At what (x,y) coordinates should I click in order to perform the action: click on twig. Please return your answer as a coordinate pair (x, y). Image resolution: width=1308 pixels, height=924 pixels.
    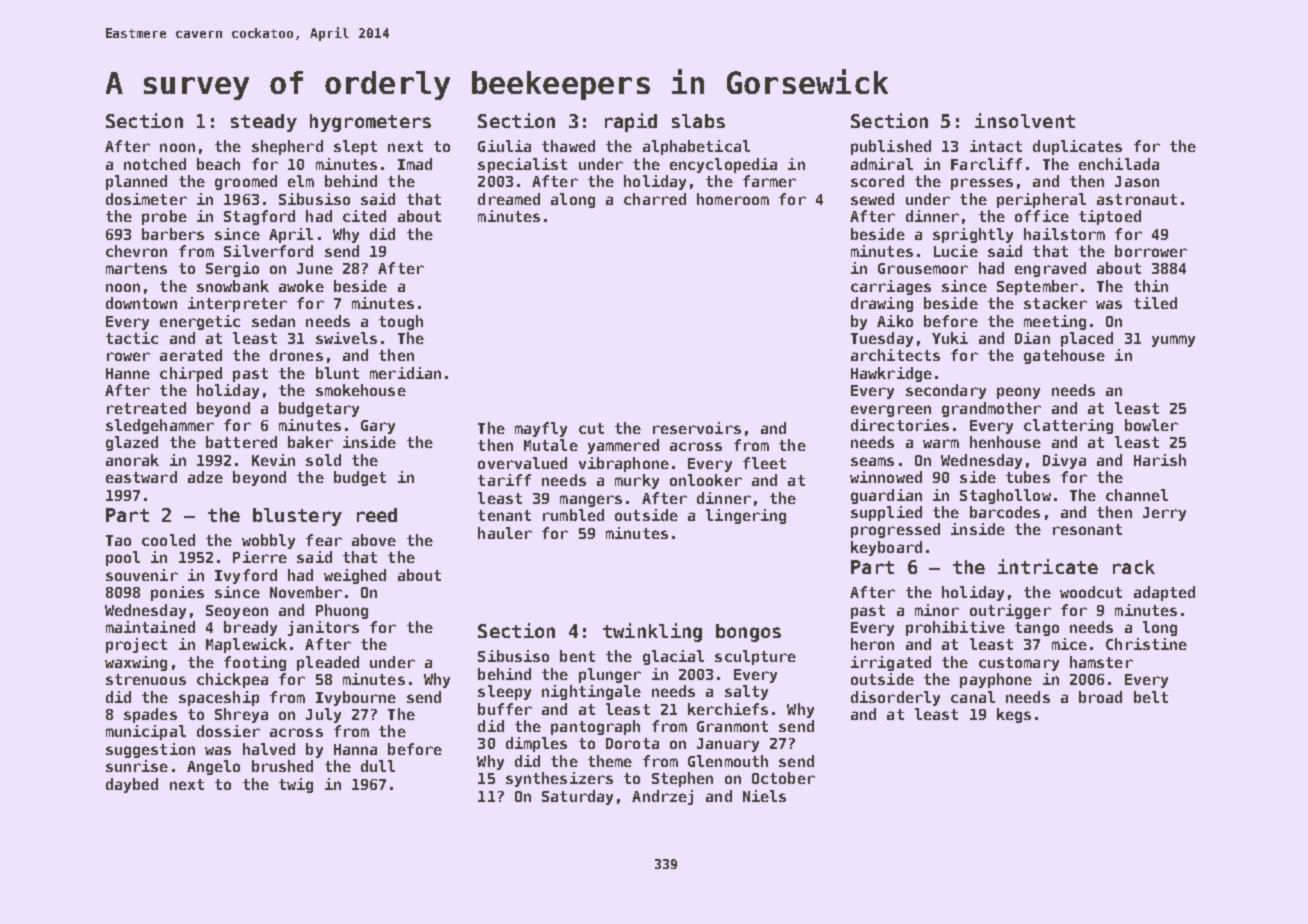
    Looking at the image, I should click on (296, 785).
